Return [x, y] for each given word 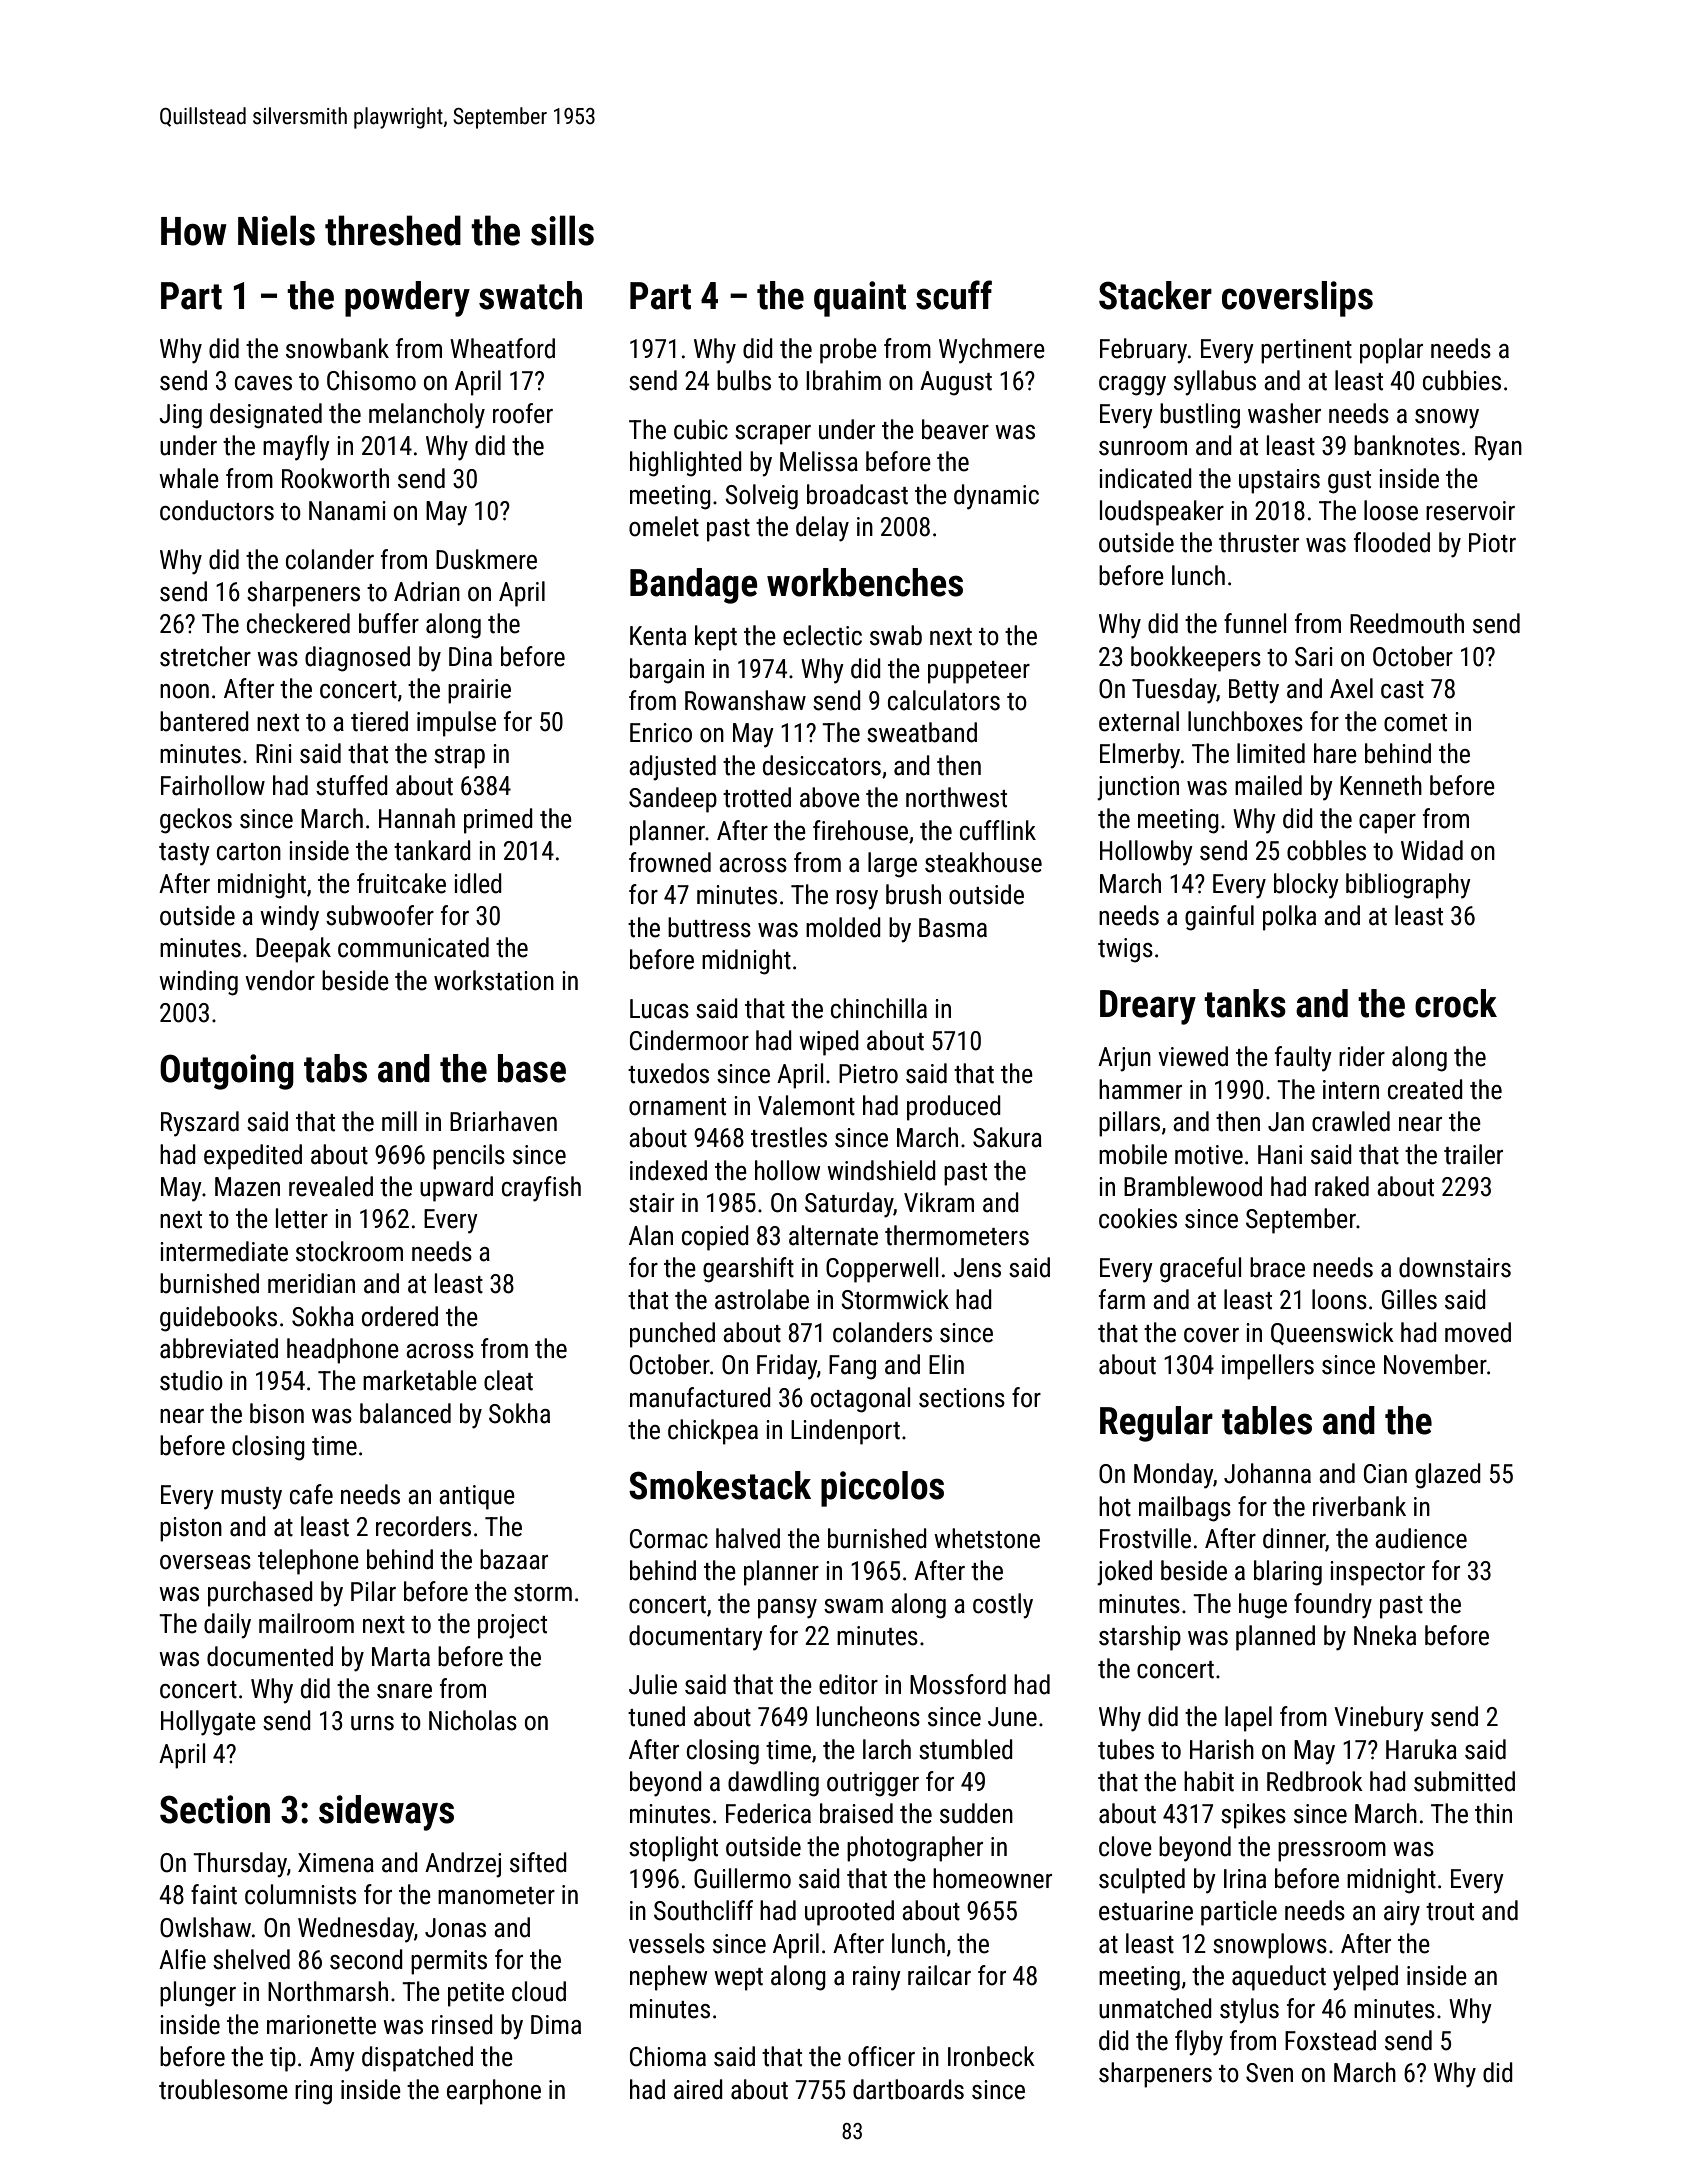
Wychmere [992, 351]
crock [1456, 1003]
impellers [1268, 1367]
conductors [217, 510]
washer [1284, 413]
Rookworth [335, 478]
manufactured [700, 1397]
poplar [1391, 351]
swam [853, 1606]
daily [227, 1626]
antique [477, 1497]
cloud [539, 1991]
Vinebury [1379, 1719]
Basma [953, 928]
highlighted [686, 464]
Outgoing [227, 1072]
